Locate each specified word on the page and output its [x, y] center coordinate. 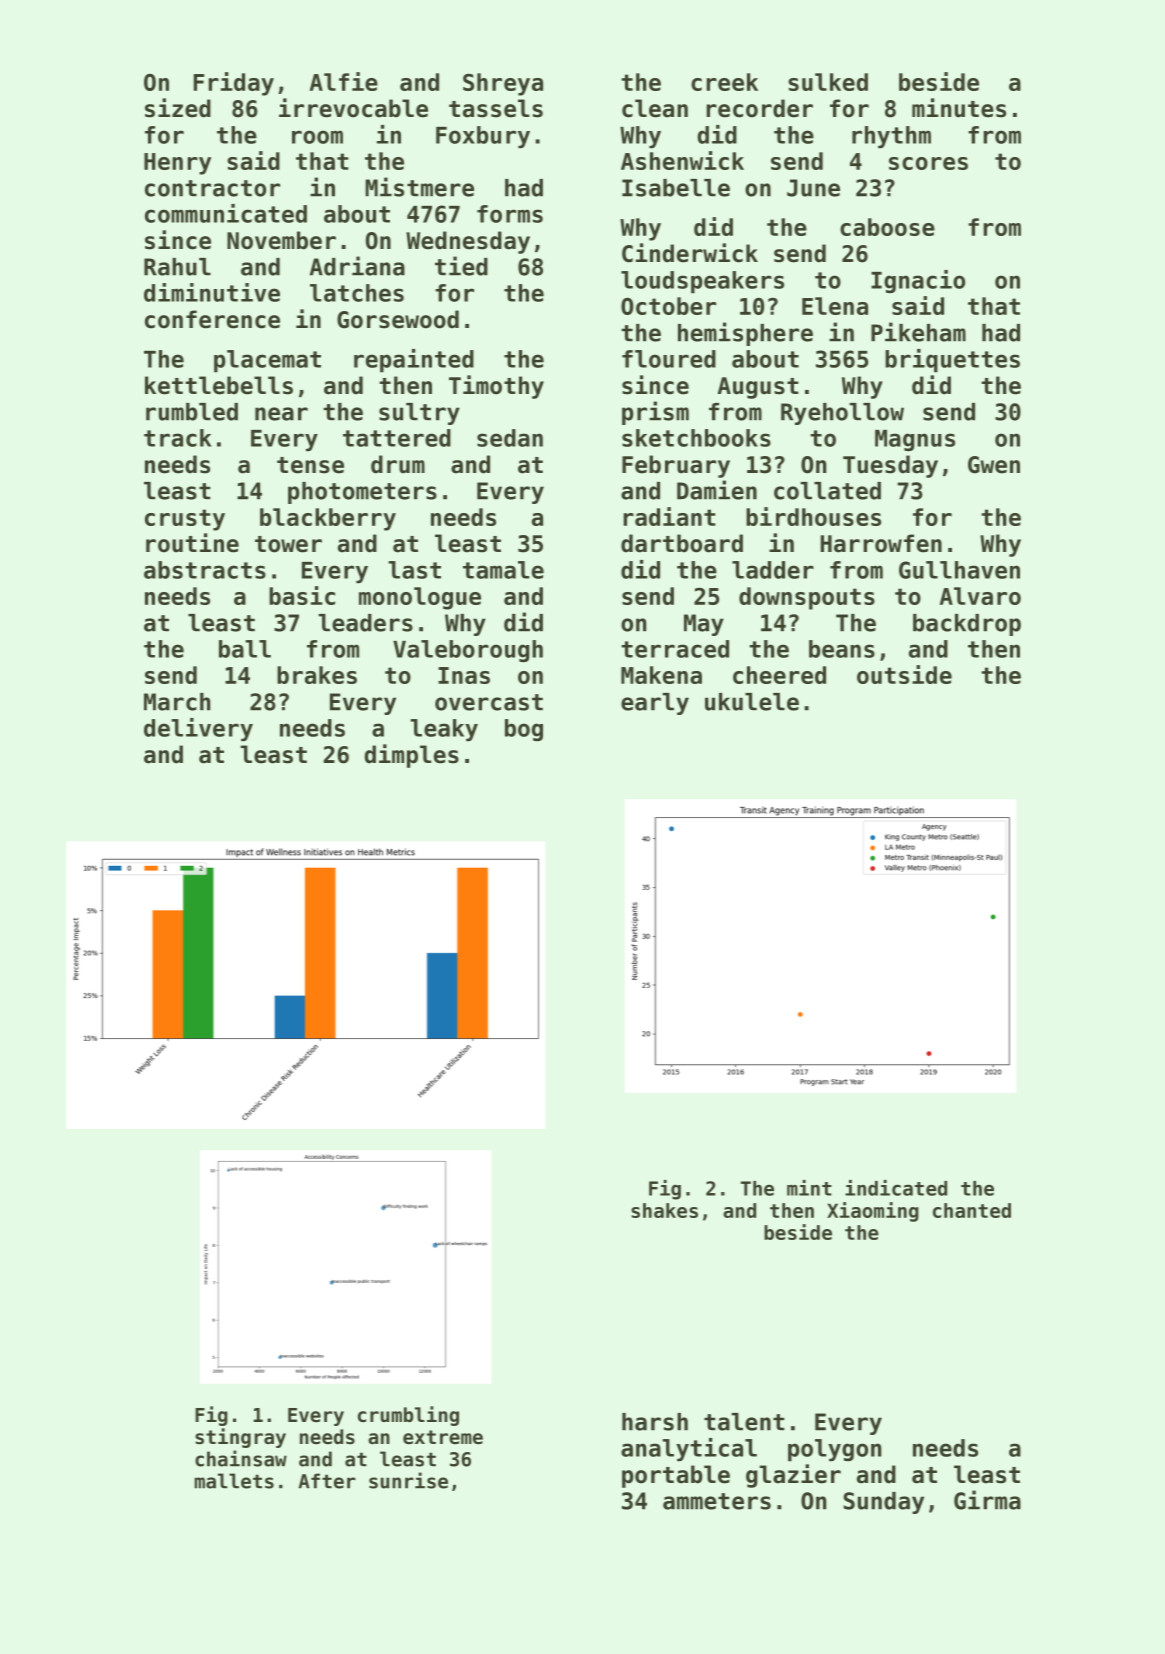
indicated [896, 1188]
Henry [177, 164]
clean [655, 108]
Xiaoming [873, 1212]
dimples [412, 756]
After [327, 1481]
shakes [664, 1210]
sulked [828, 82]
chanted [972, 1210]
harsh [655, 1422]
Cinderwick [690, 253]
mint [809, 1188]
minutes [959, 108]
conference [212, 319]
